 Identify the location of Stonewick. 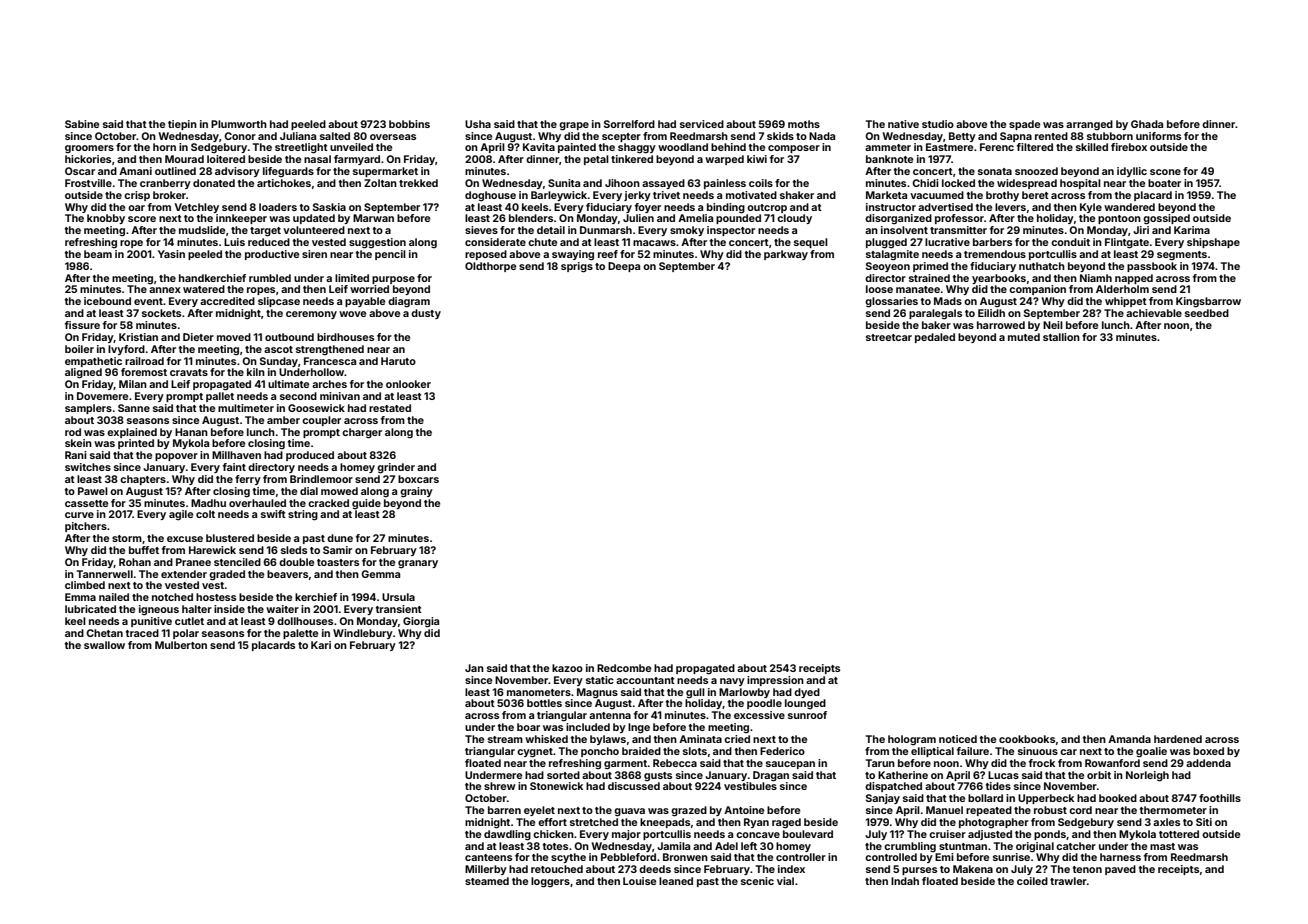
(556, 786).
